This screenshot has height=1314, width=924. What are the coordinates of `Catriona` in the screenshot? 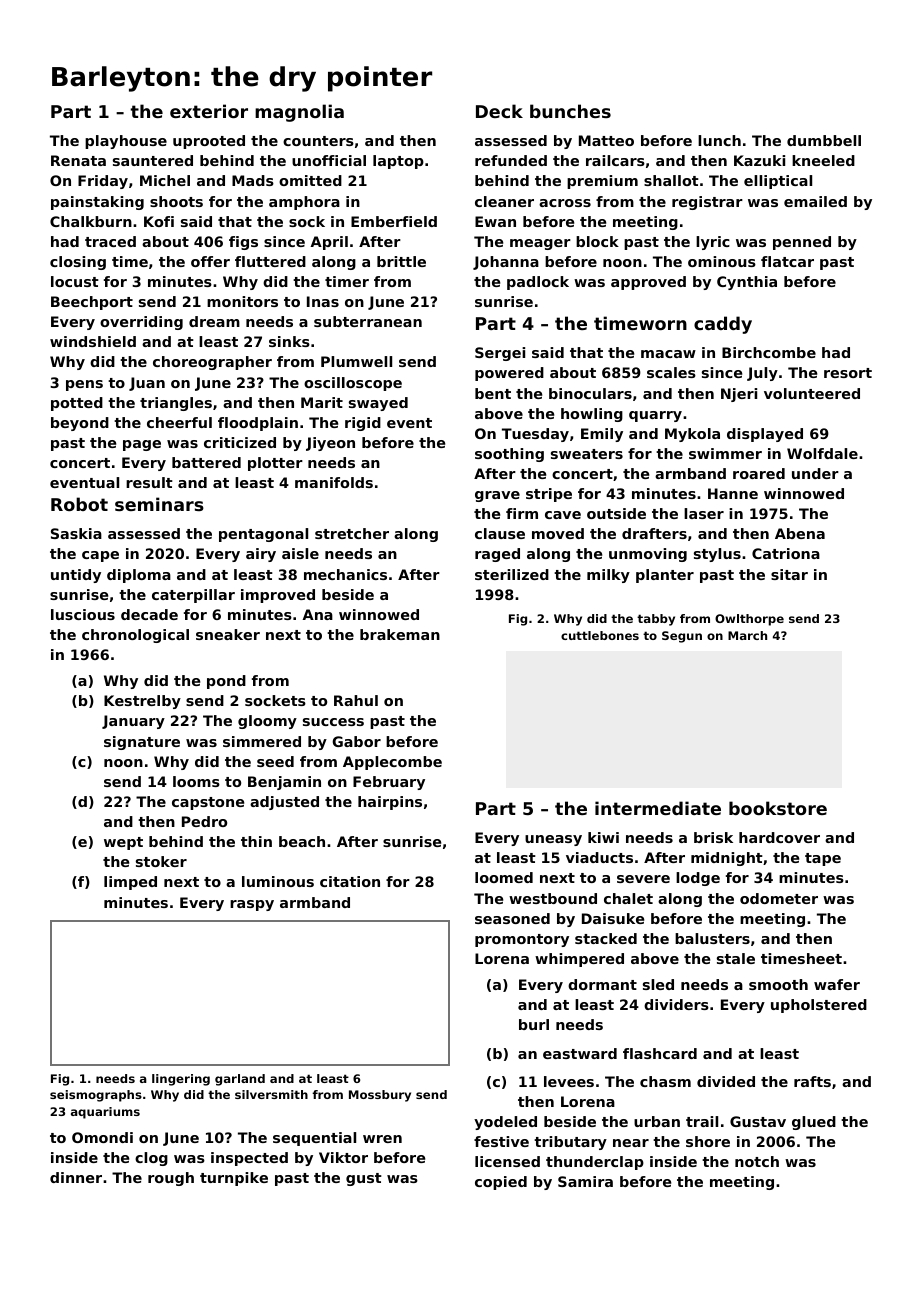 It's located at (786, 553).
